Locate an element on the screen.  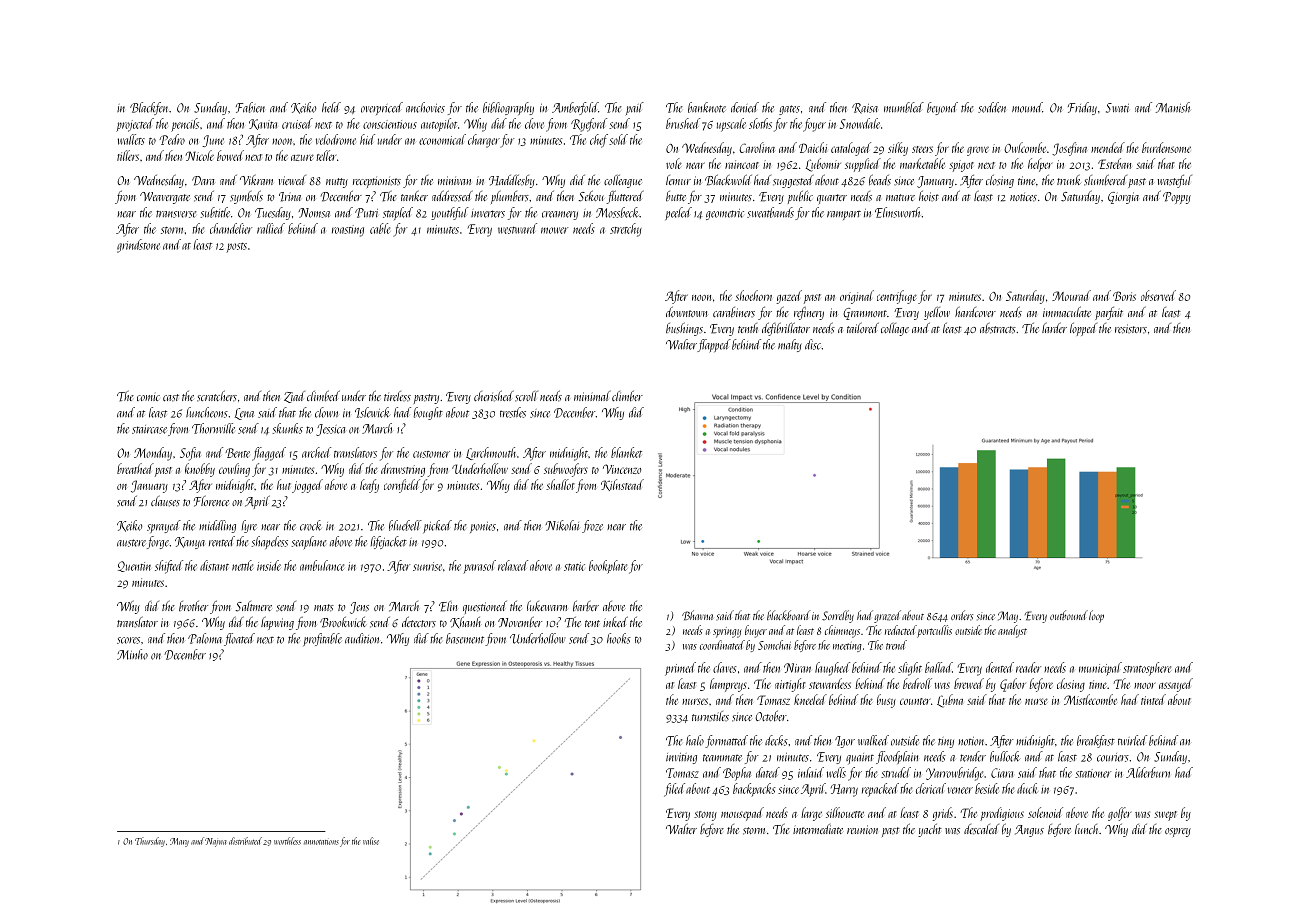
Mourad is located at coordinates (1071, 295).
